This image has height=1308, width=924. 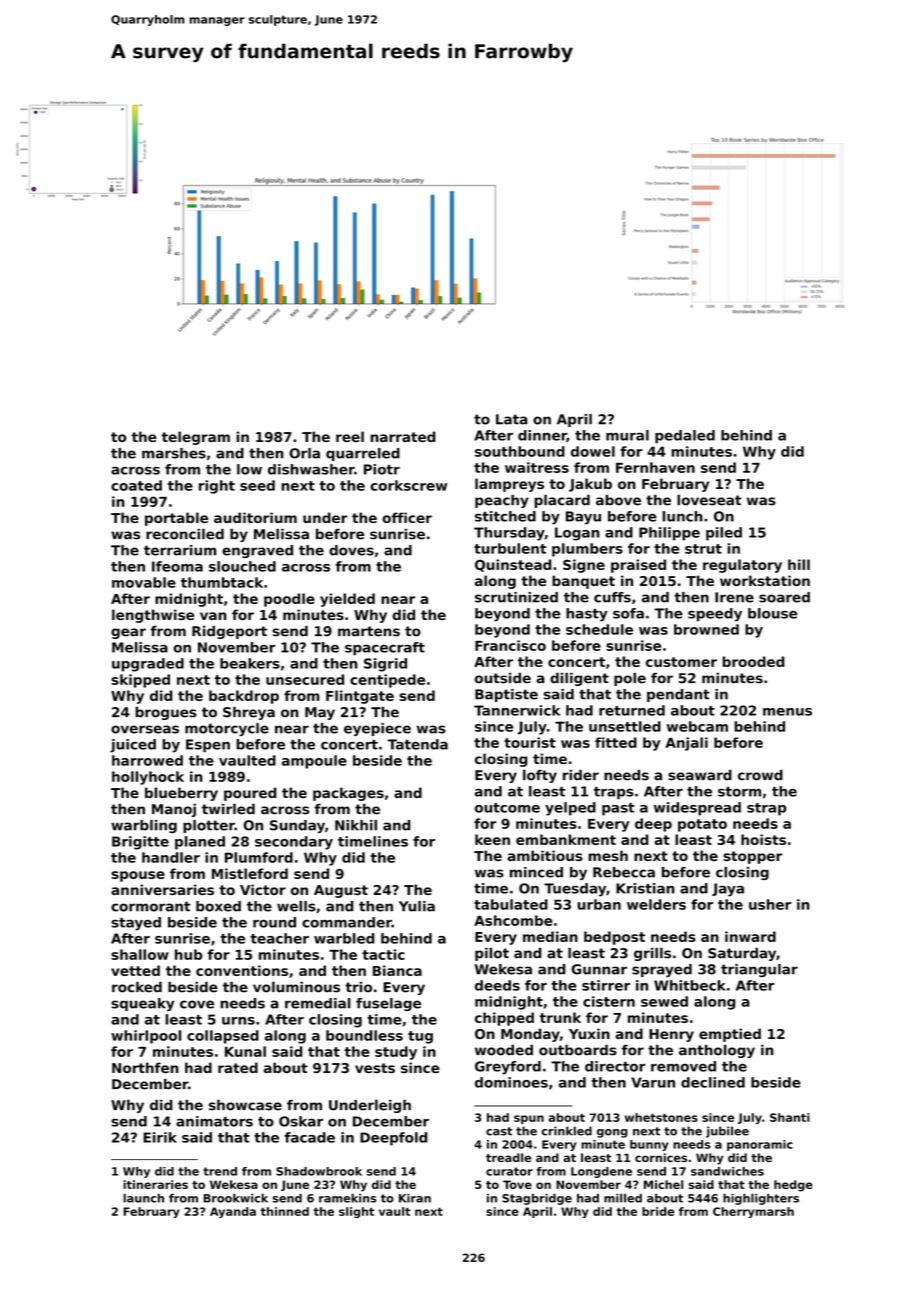 I want to click on sewed, so click(x=664, y=1001).
